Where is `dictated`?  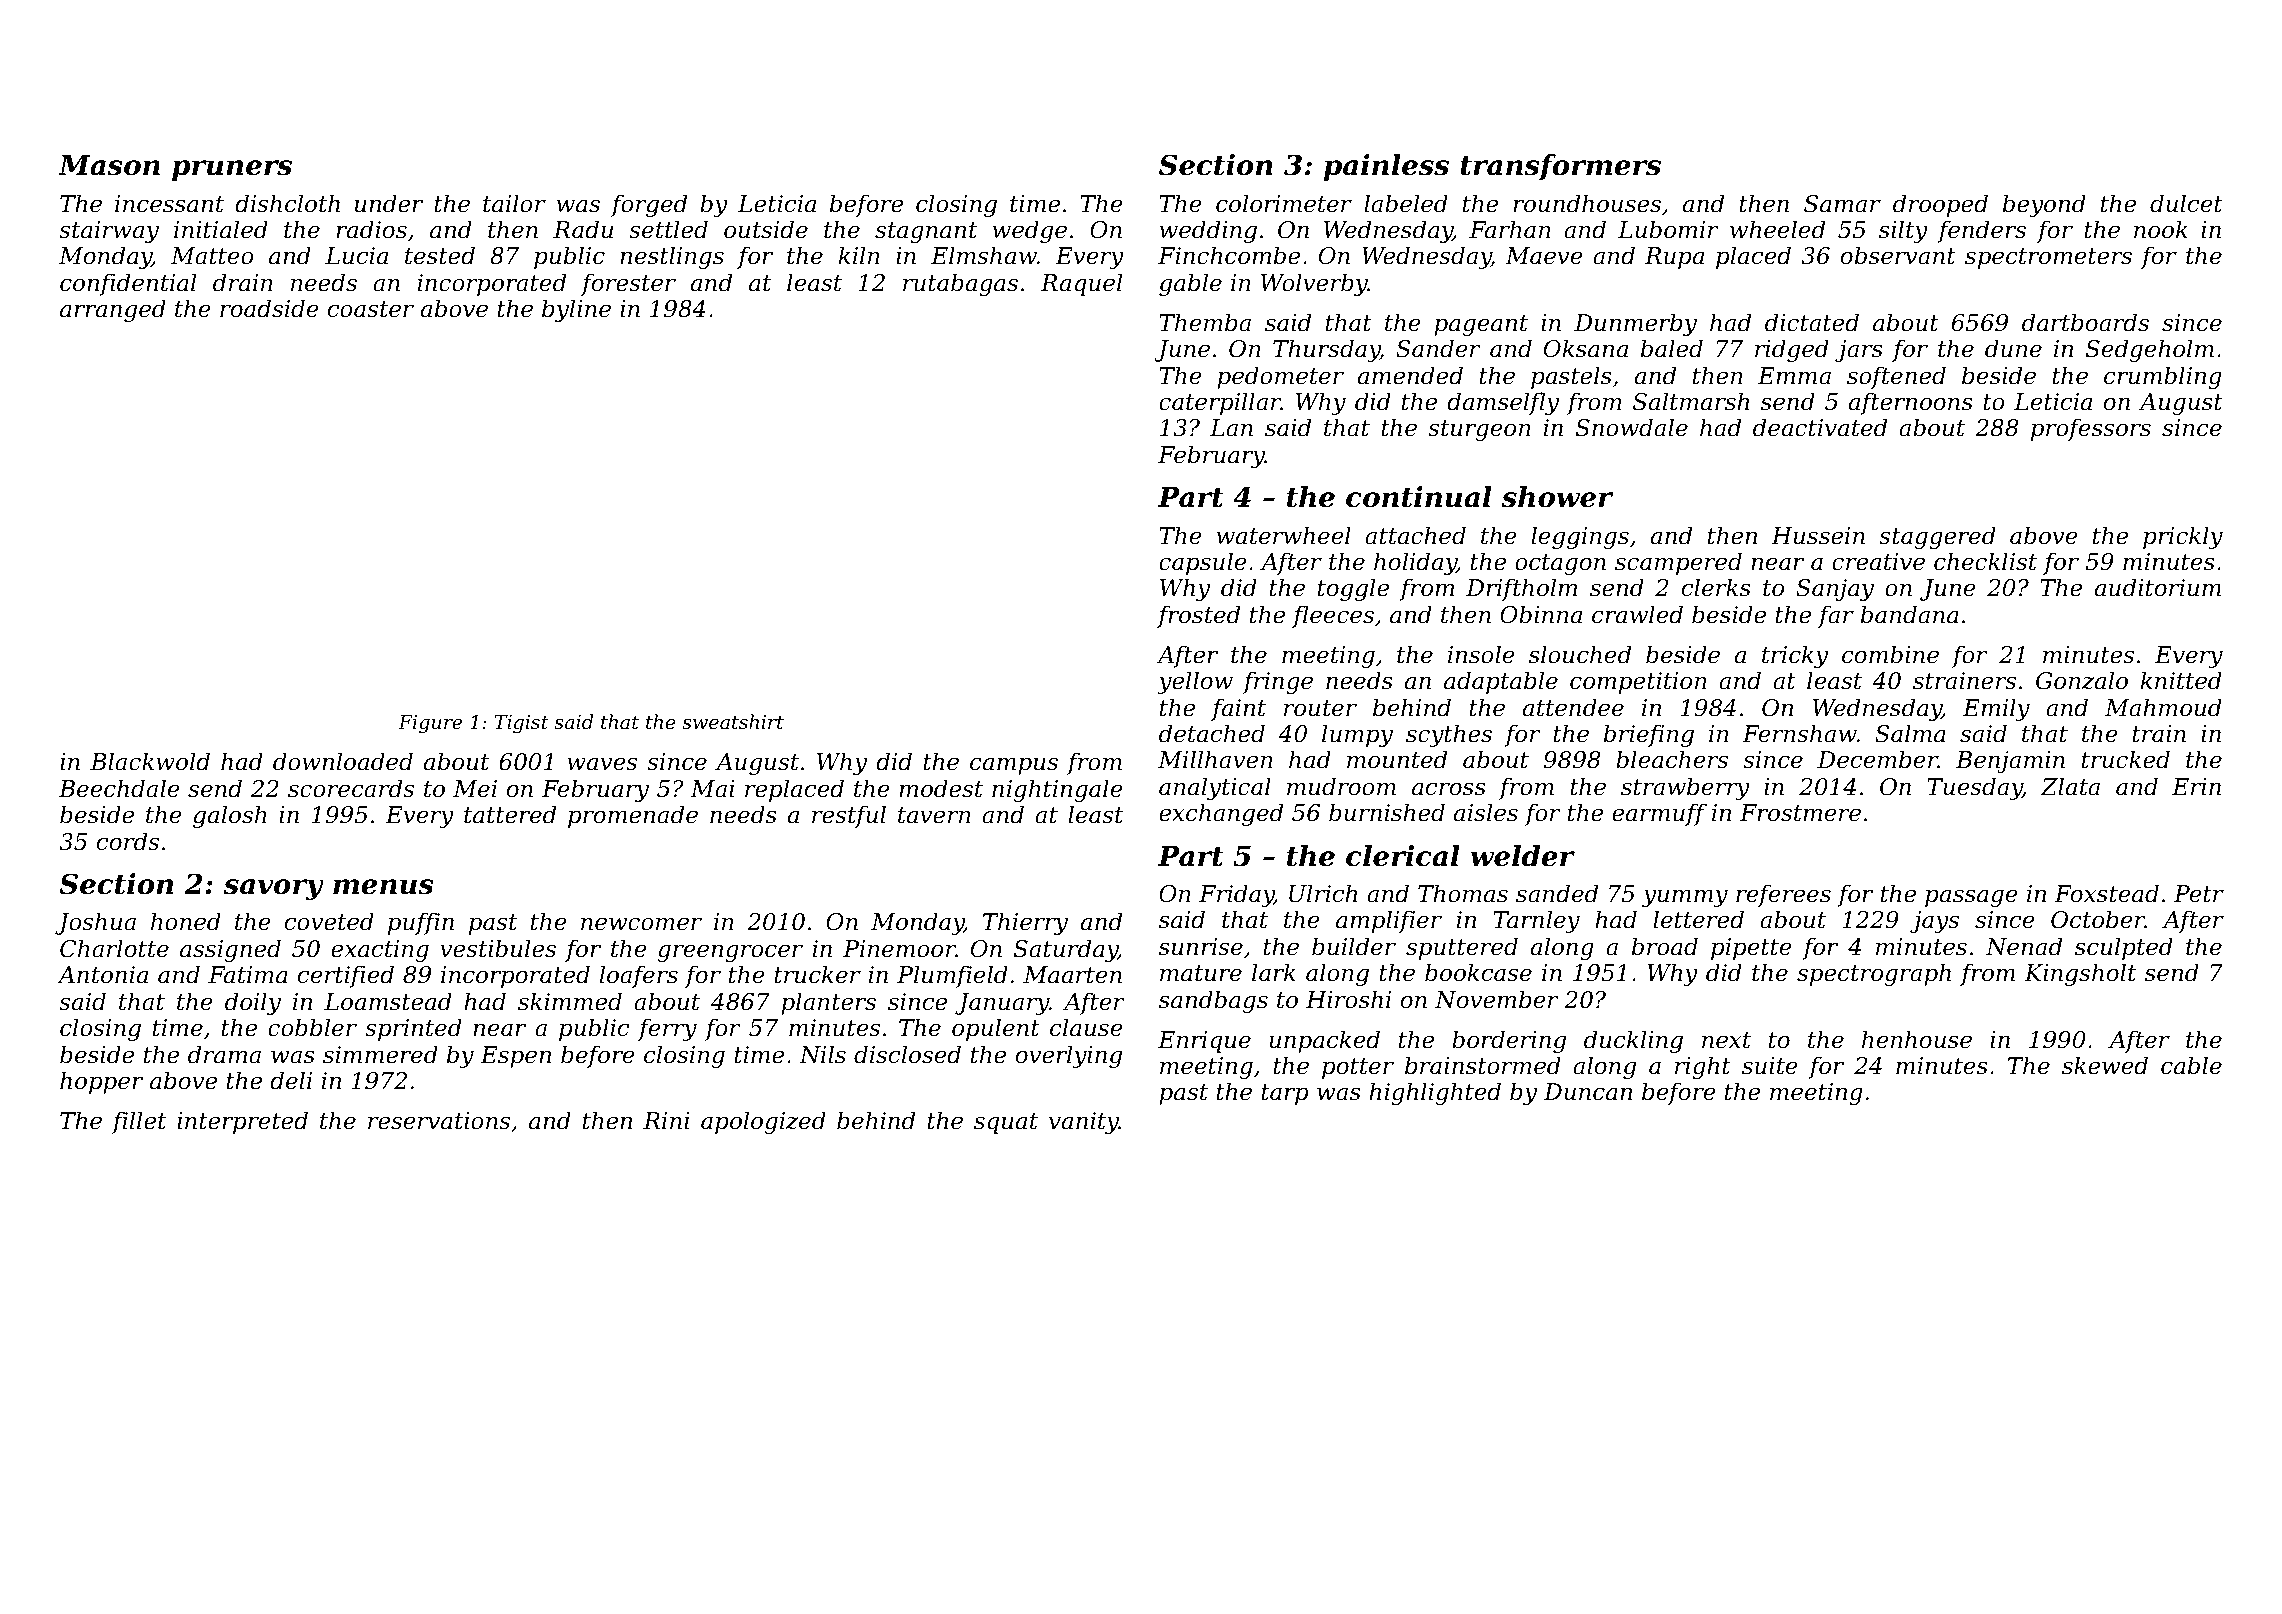 dictated is located at coordinates (1812, 322).
